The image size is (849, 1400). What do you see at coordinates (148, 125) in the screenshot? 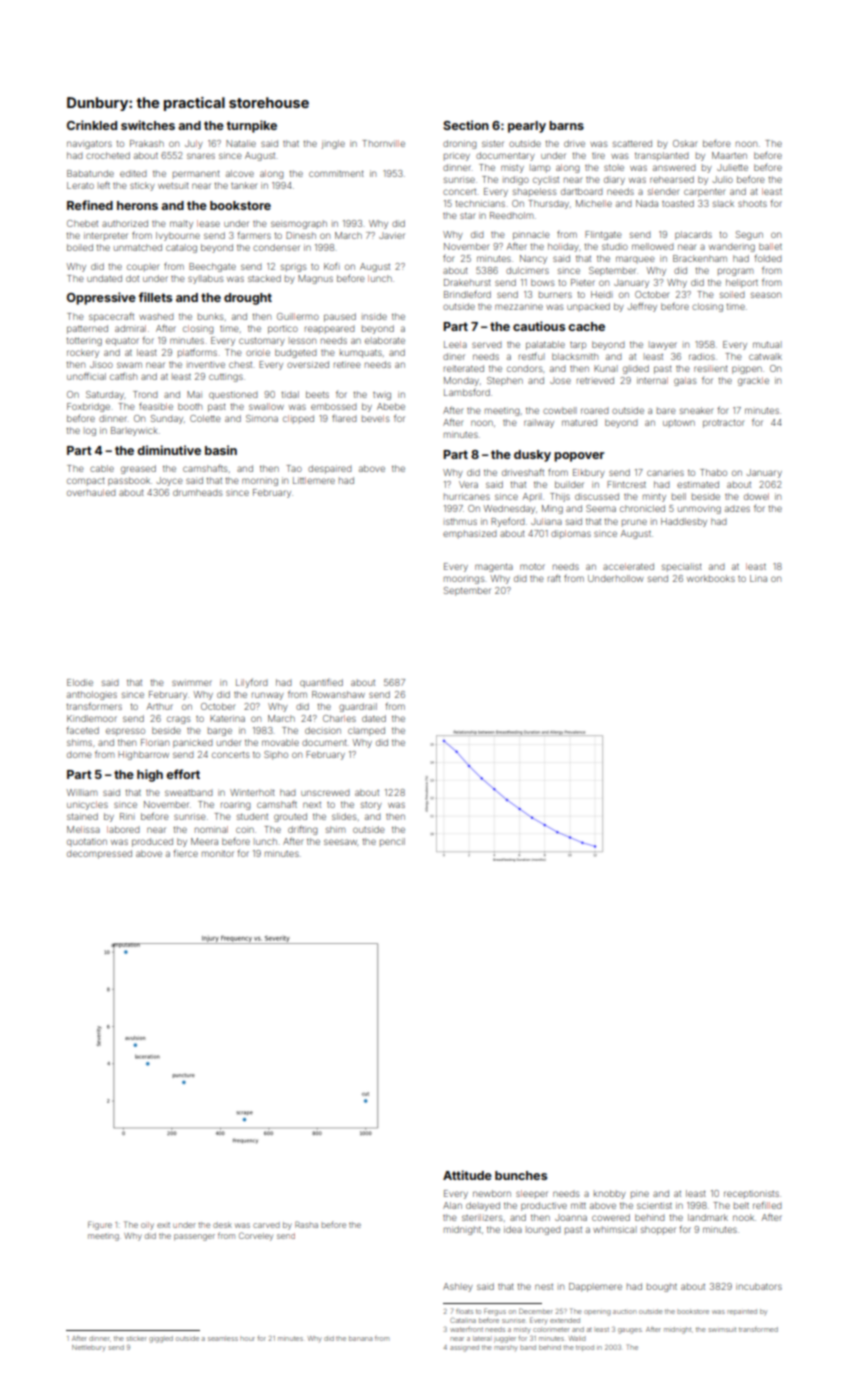
I see `switches` at bounding box center [148, 125].
